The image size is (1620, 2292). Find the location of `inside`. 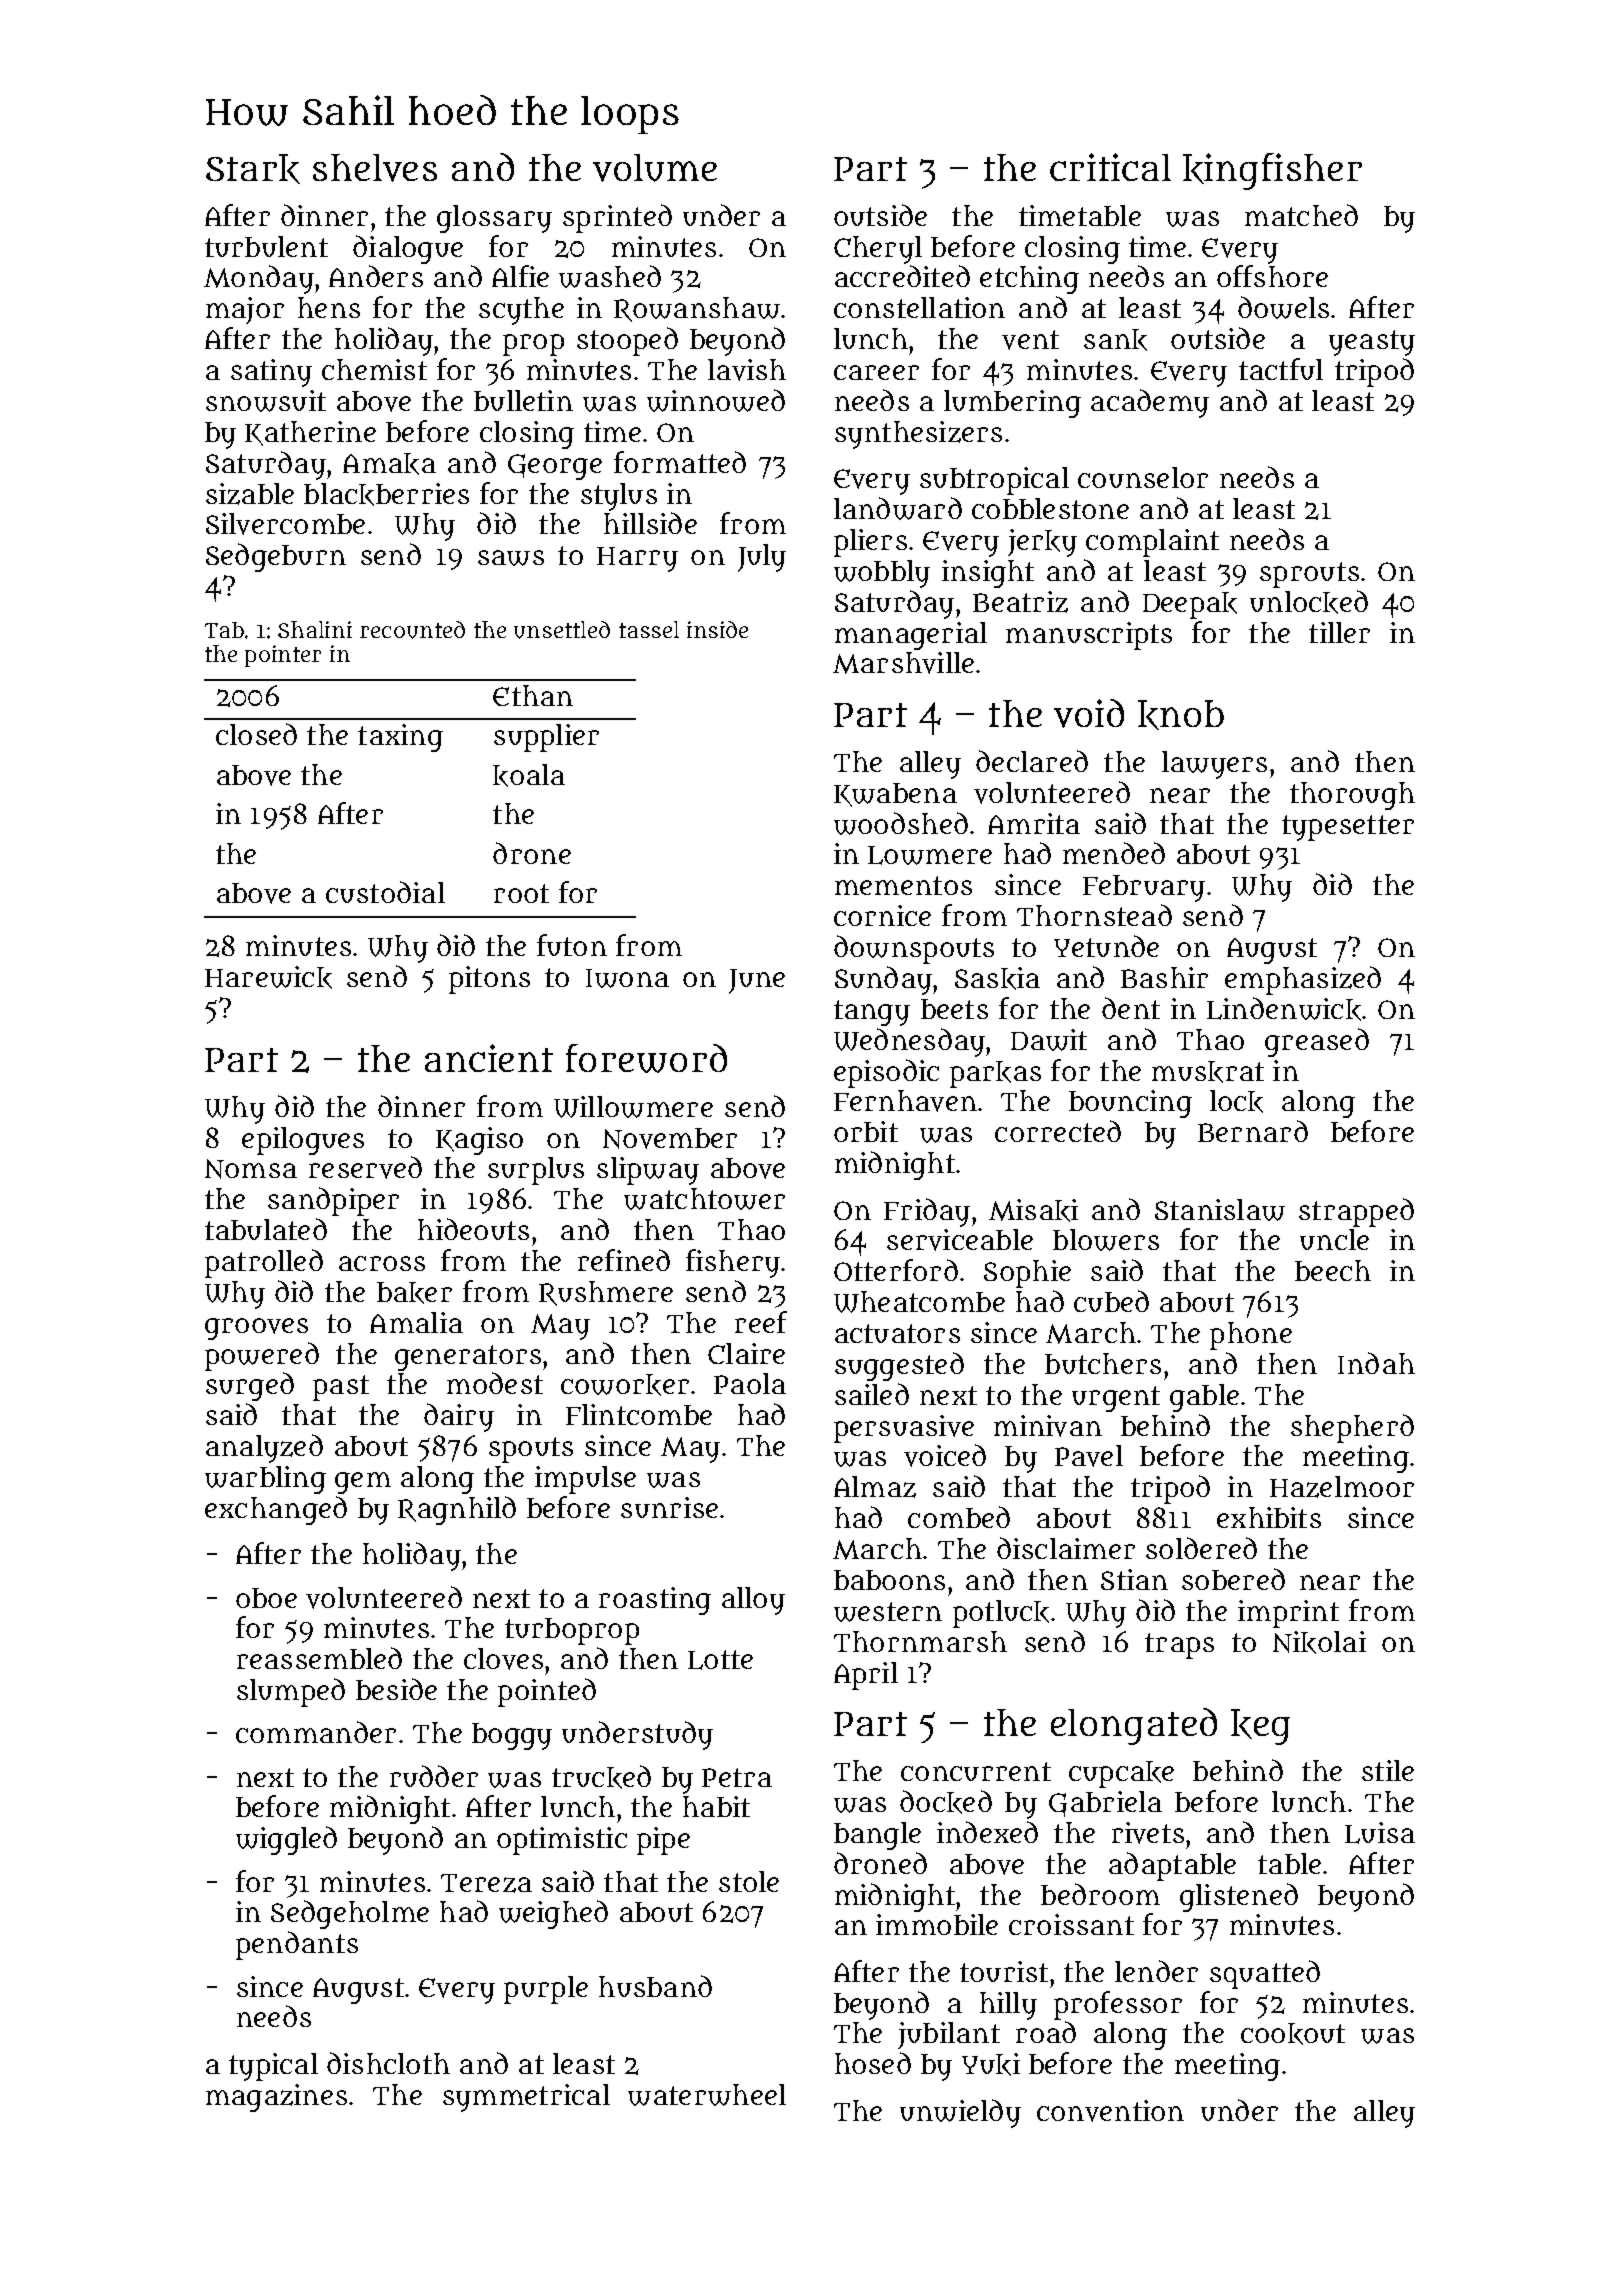

inside is located at coordinates (717, 629).
